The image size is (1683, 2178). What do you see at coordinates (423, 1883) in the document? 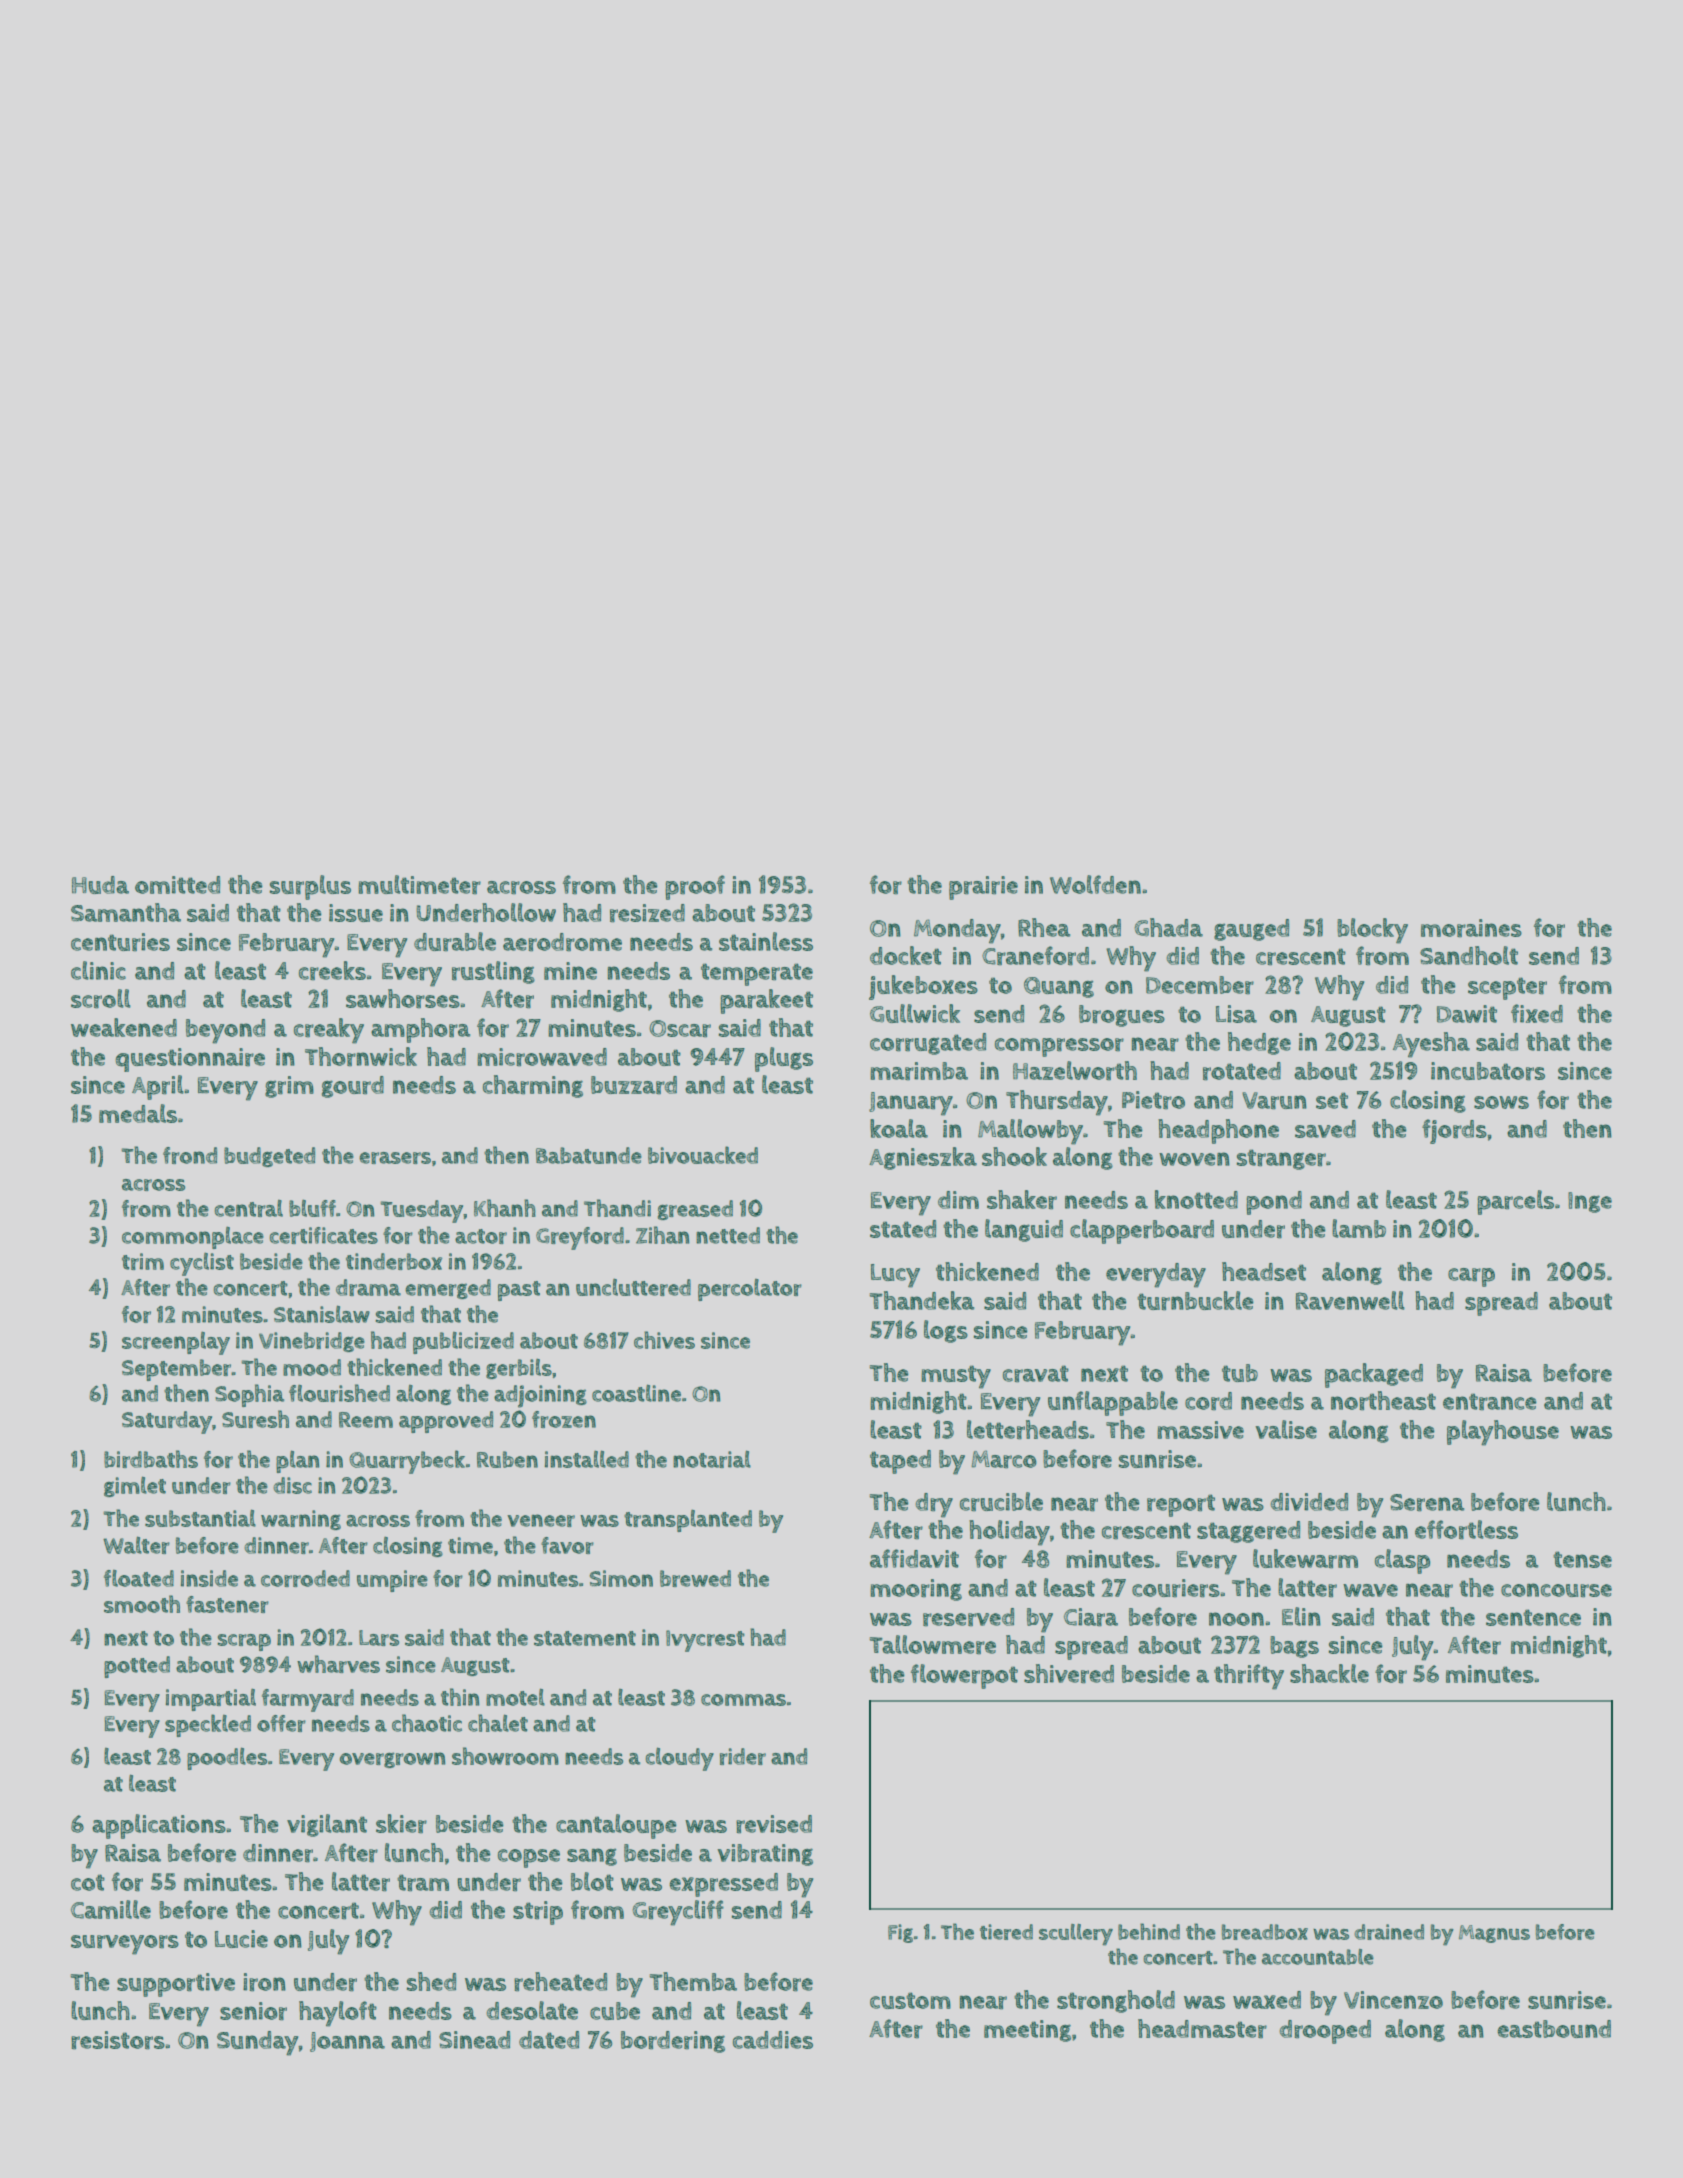
I see `tram` at bounding box center [423, 1883].
